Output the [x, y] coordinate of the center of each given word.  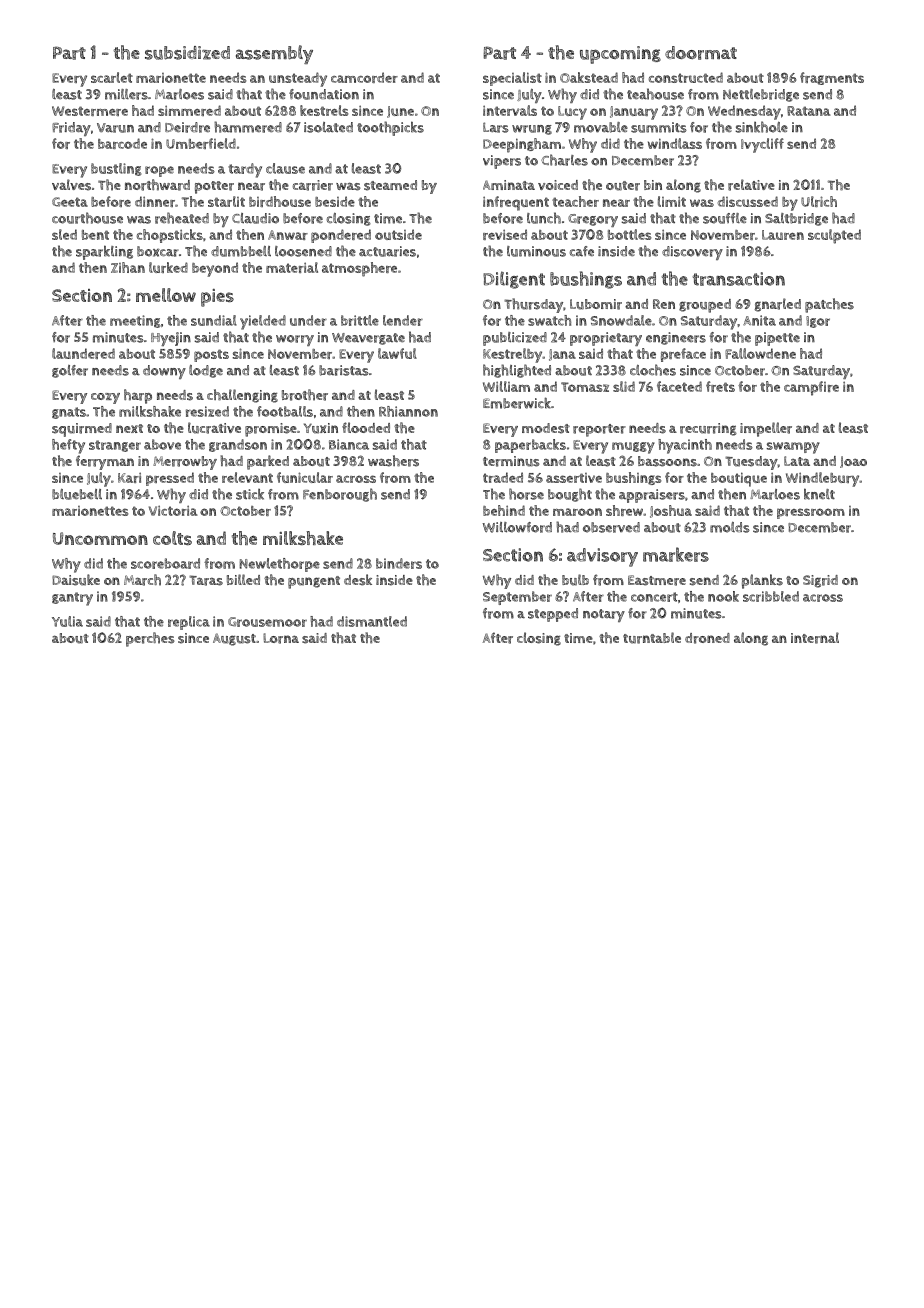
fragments [832, 78]
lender [403, 320]
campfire [811, 388]
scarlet [112, 77]
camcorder [364, 77]
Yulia [67, 621]
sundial [214, 320]
